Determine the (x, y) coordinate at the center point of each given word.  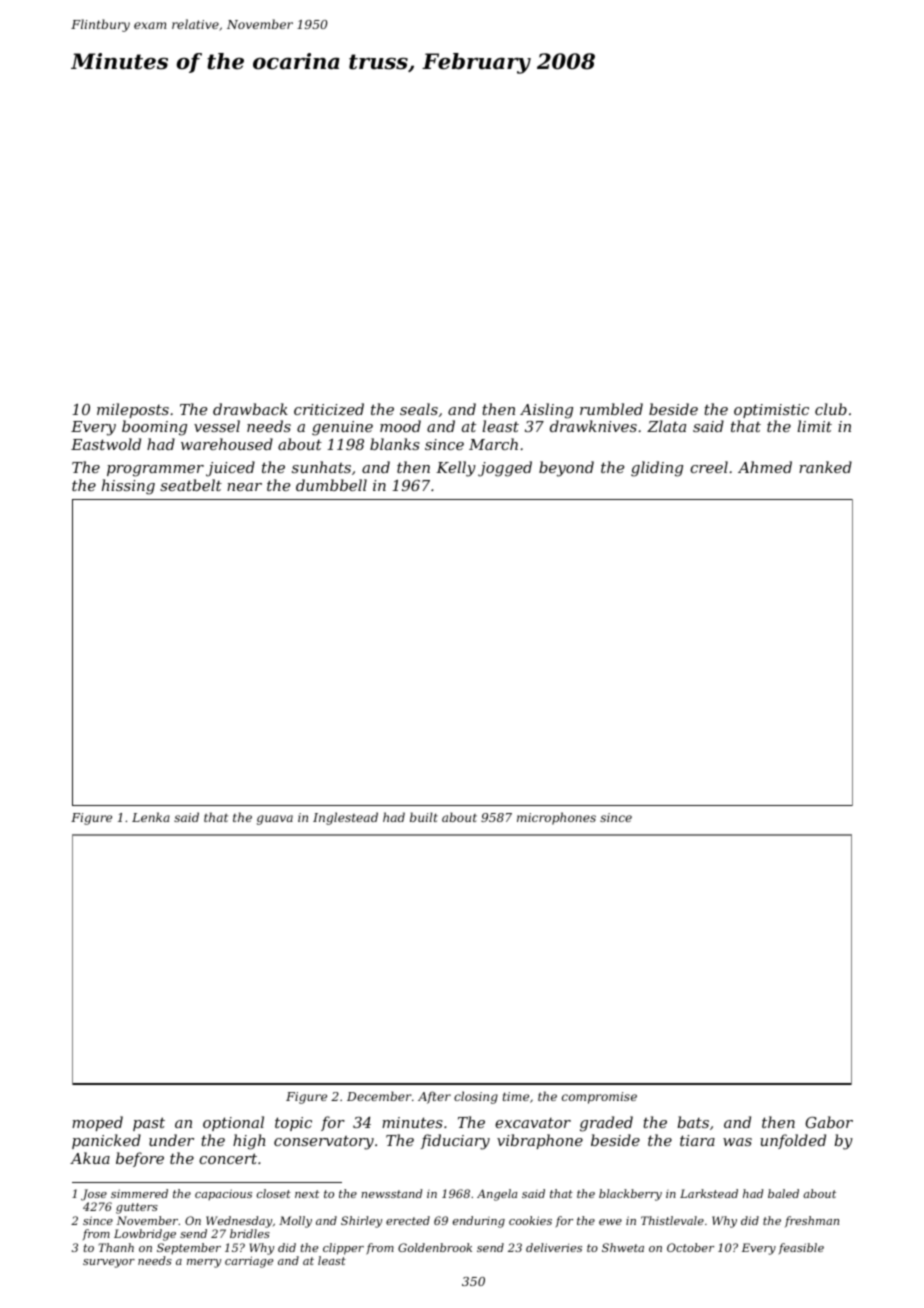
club (831, 409)
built (424, 817)
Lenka (151, 817)
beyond (566, 469)
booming (154, 428)
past (149, 1124)
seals (419, 409)
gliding (657, 469)
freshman (812, 1221)
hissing (128, 487)
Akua (90, 1158)
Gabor (829, 1122)
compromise (599, 1098)
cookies (530, 1220)
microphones (556, 818)
